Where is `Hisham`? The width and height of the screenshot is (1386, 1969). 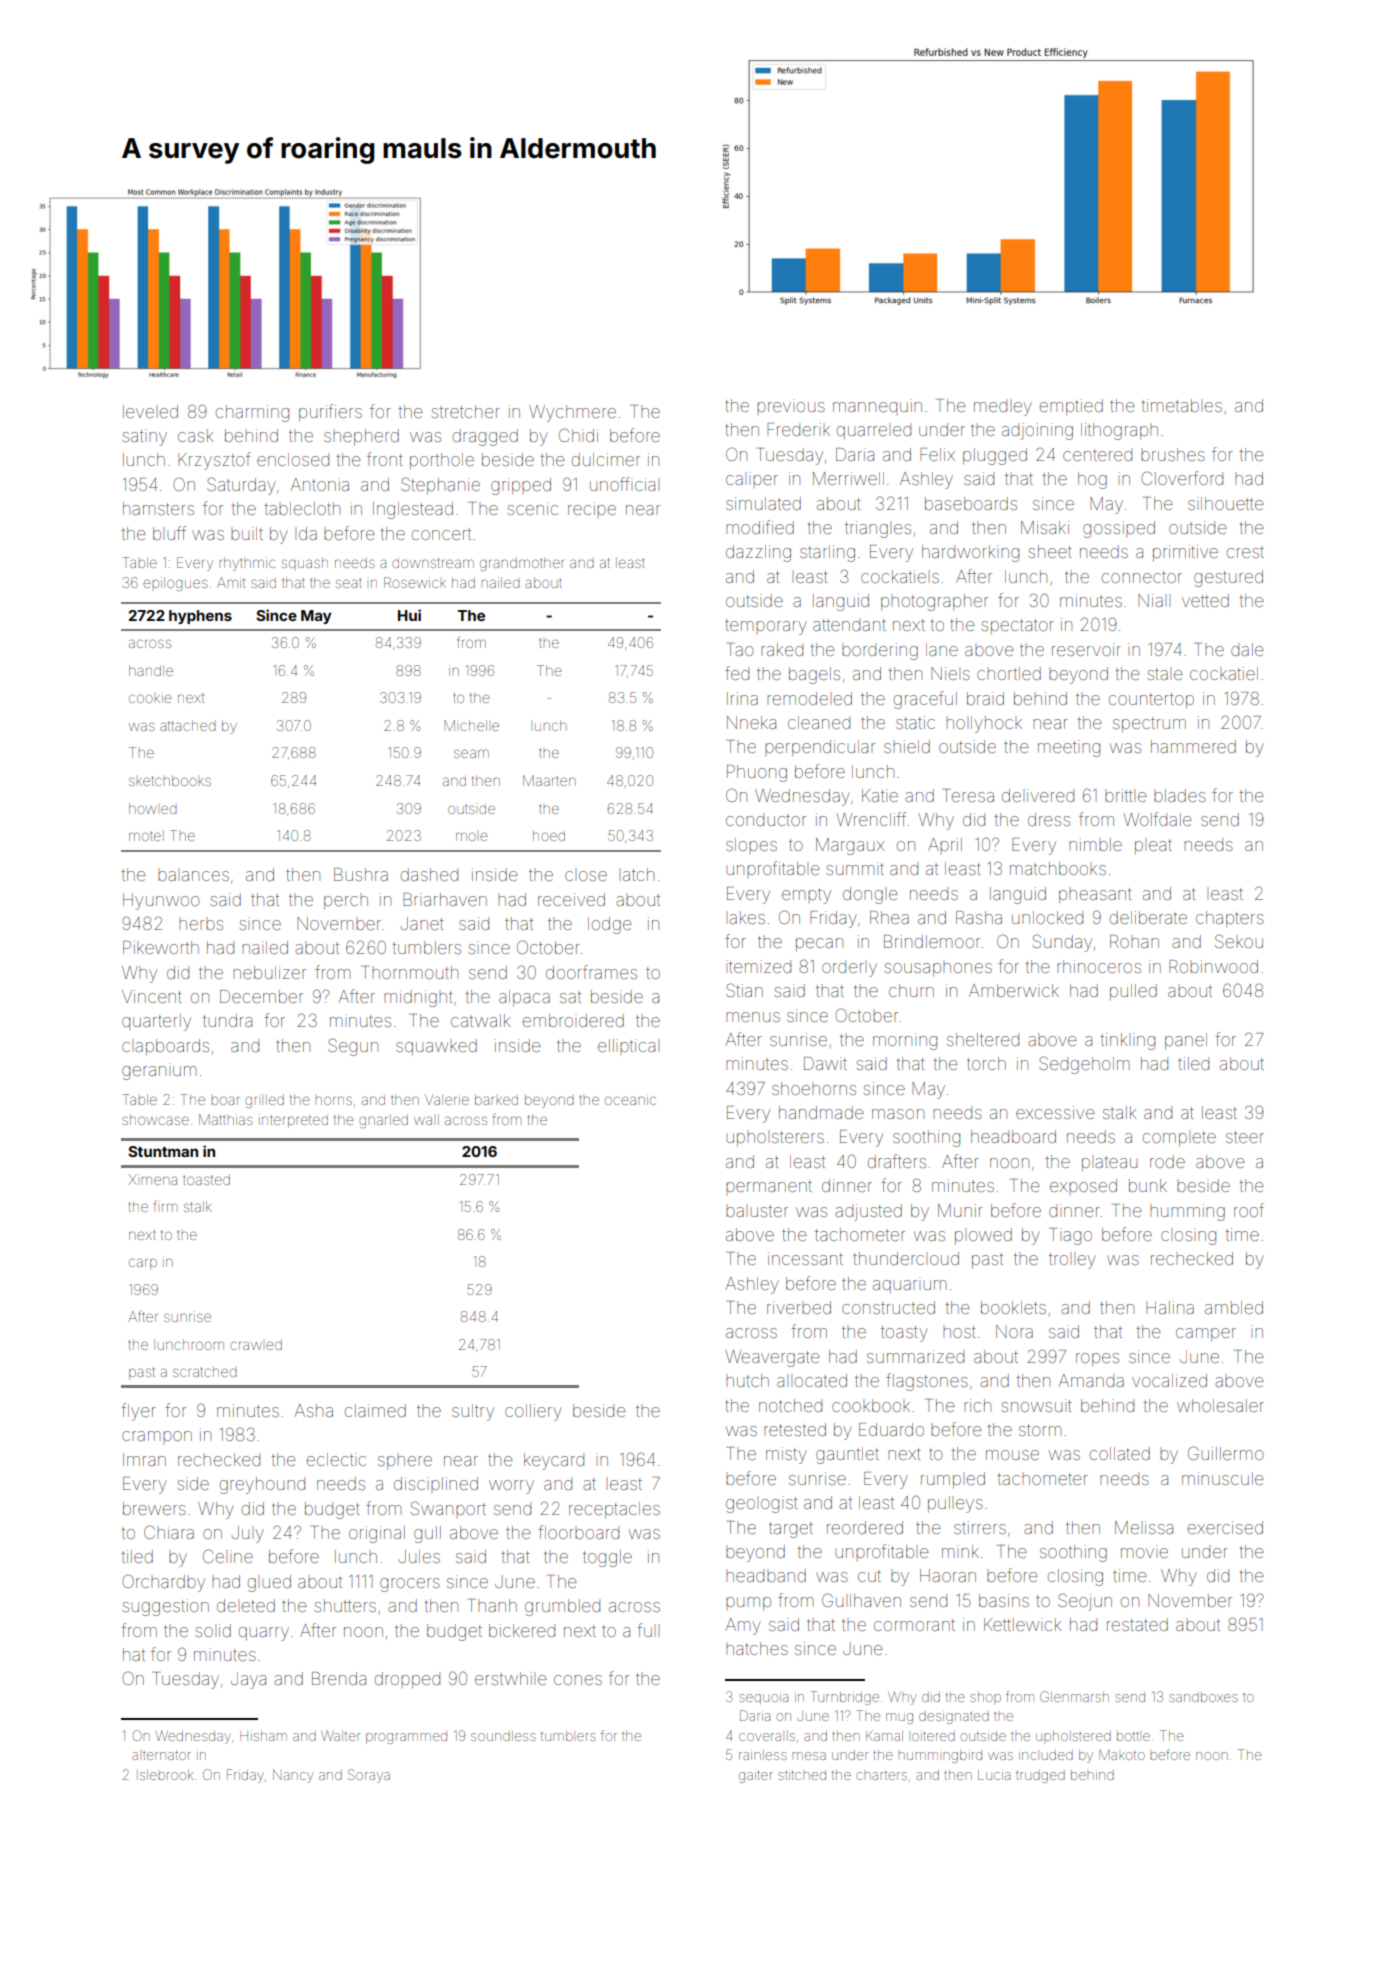
Hisham is located at coordinates (263, 1736).
